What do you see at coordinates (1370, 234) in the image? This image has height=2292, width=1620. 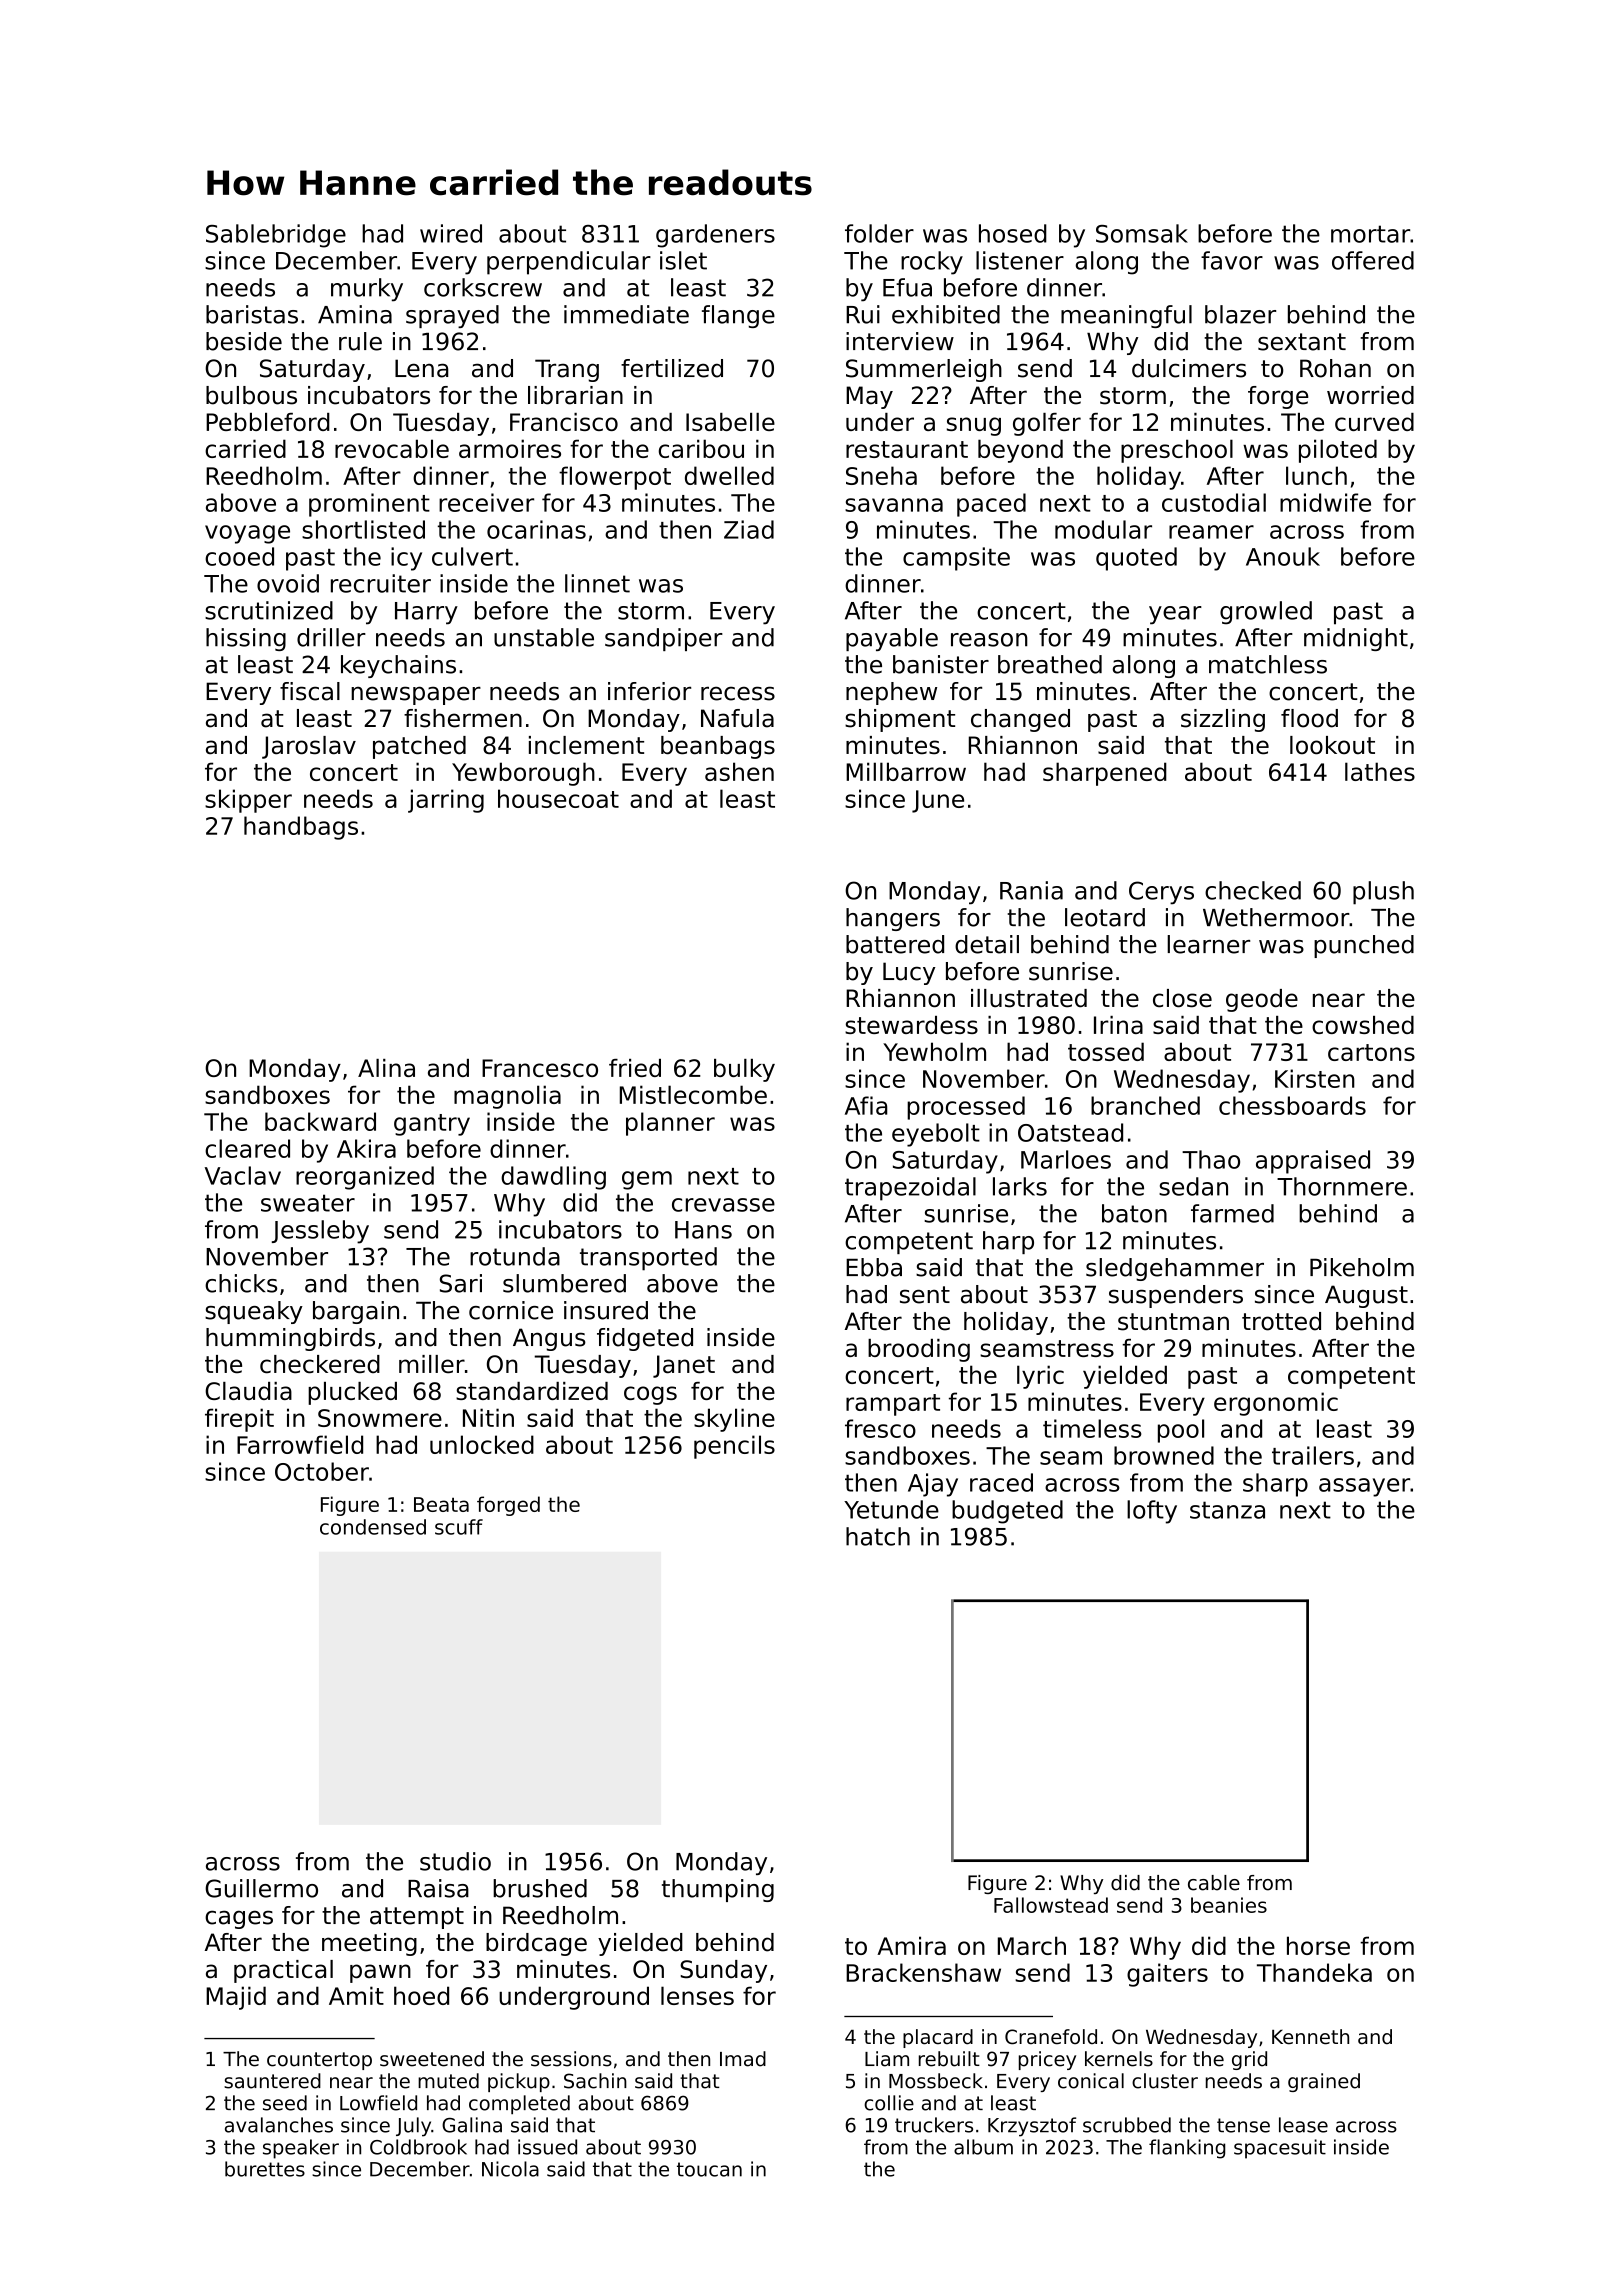 I see `mortar` at bounding box center [1370, 234].
